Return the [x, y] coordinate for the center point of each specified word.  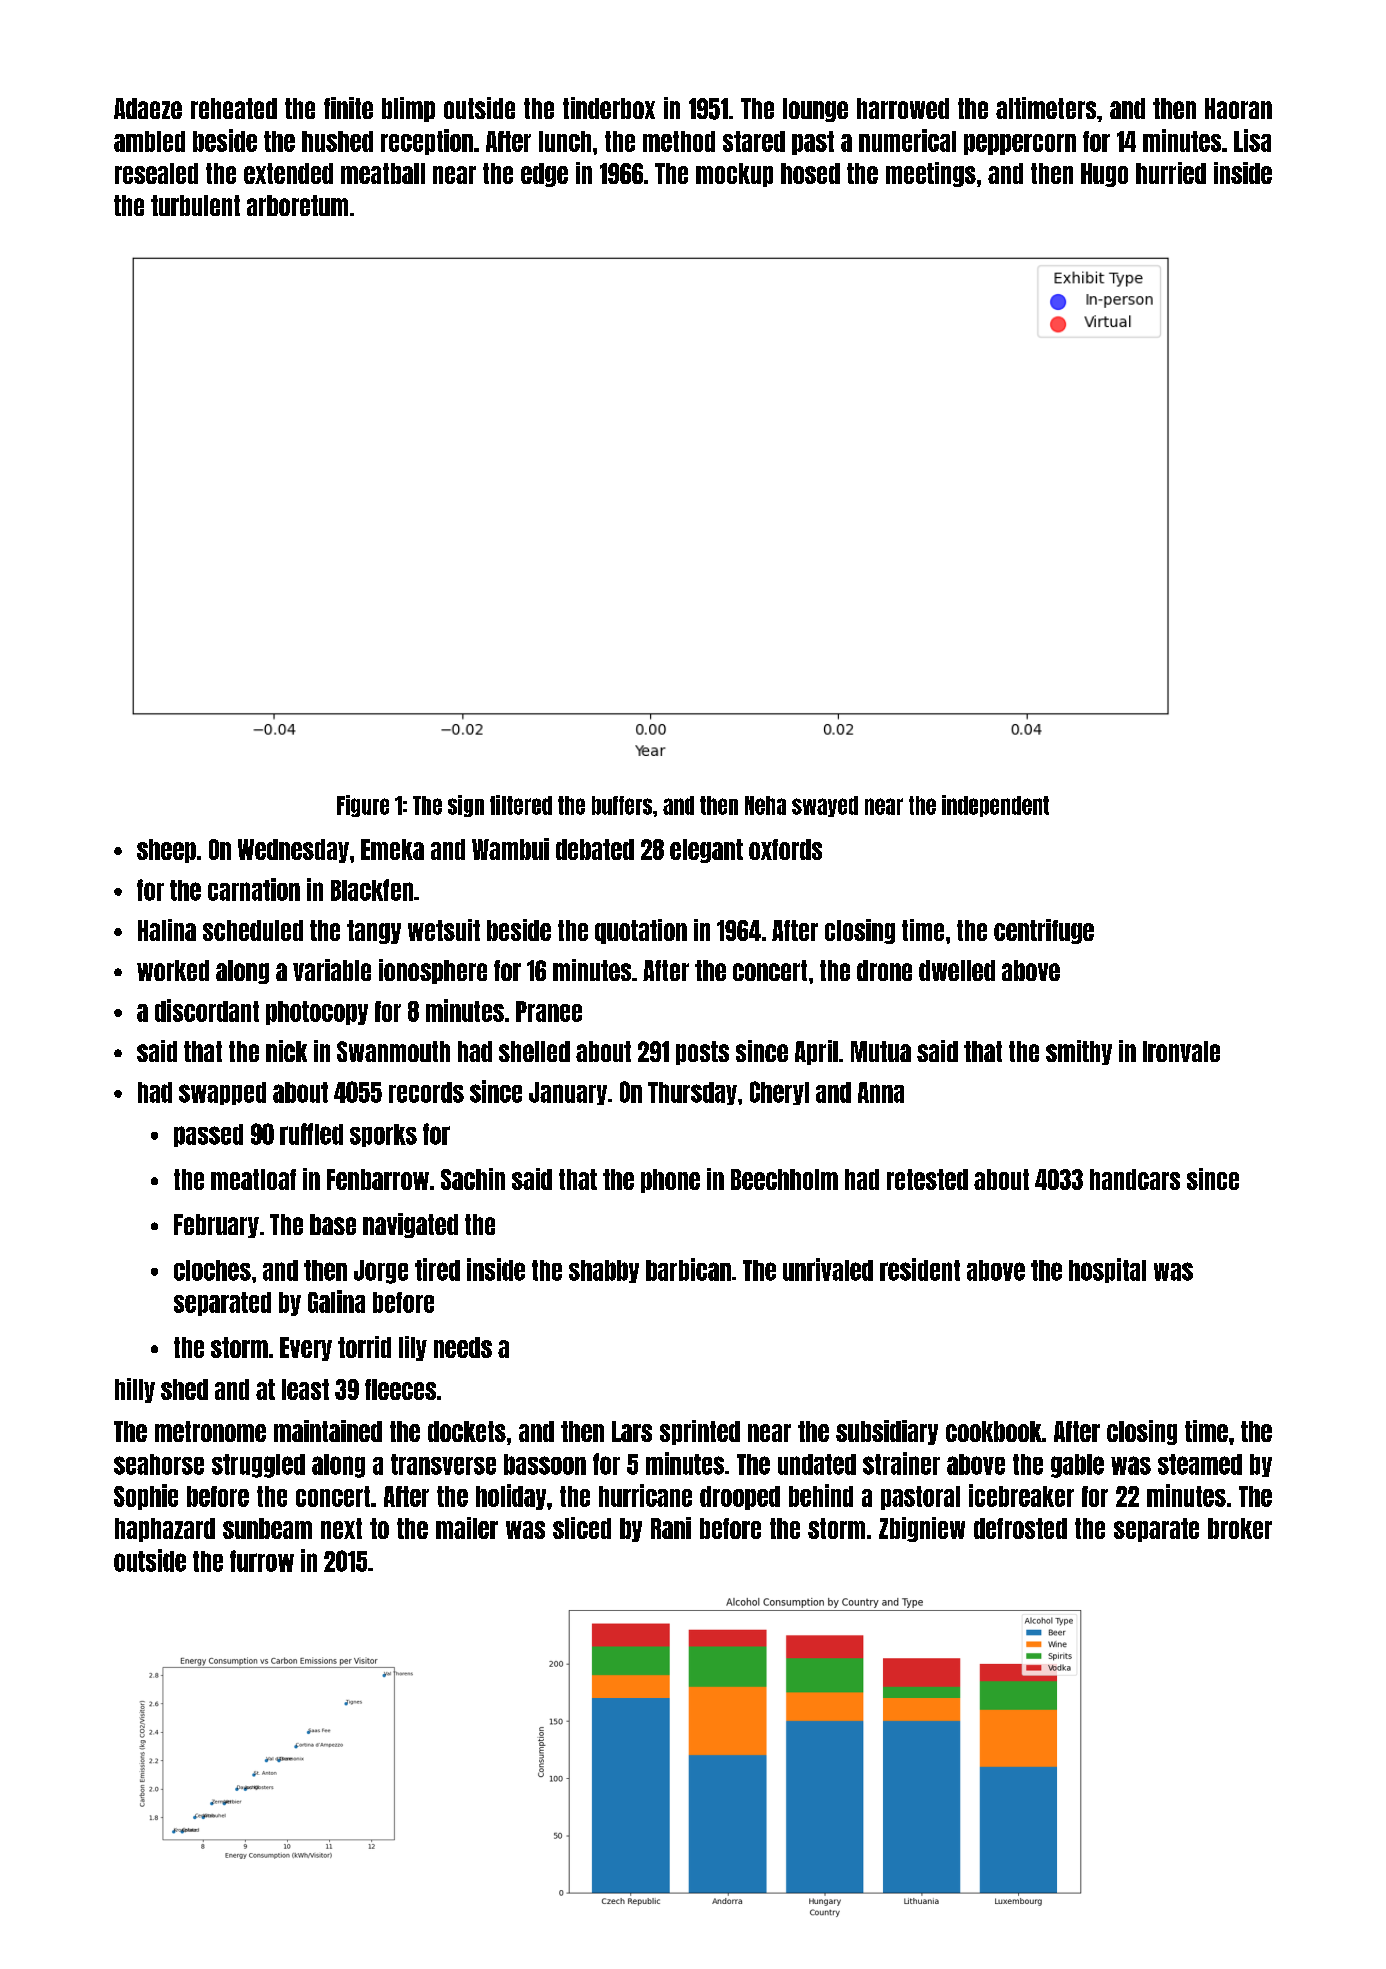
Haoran [1238, 108]
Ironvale [1181, 1051]
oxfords [785, 849]
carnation [254, 889]
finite [348, 108]
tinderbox [609, 108]
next [341, 1528]
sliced [582, 1528]
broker [1240, 1528]
